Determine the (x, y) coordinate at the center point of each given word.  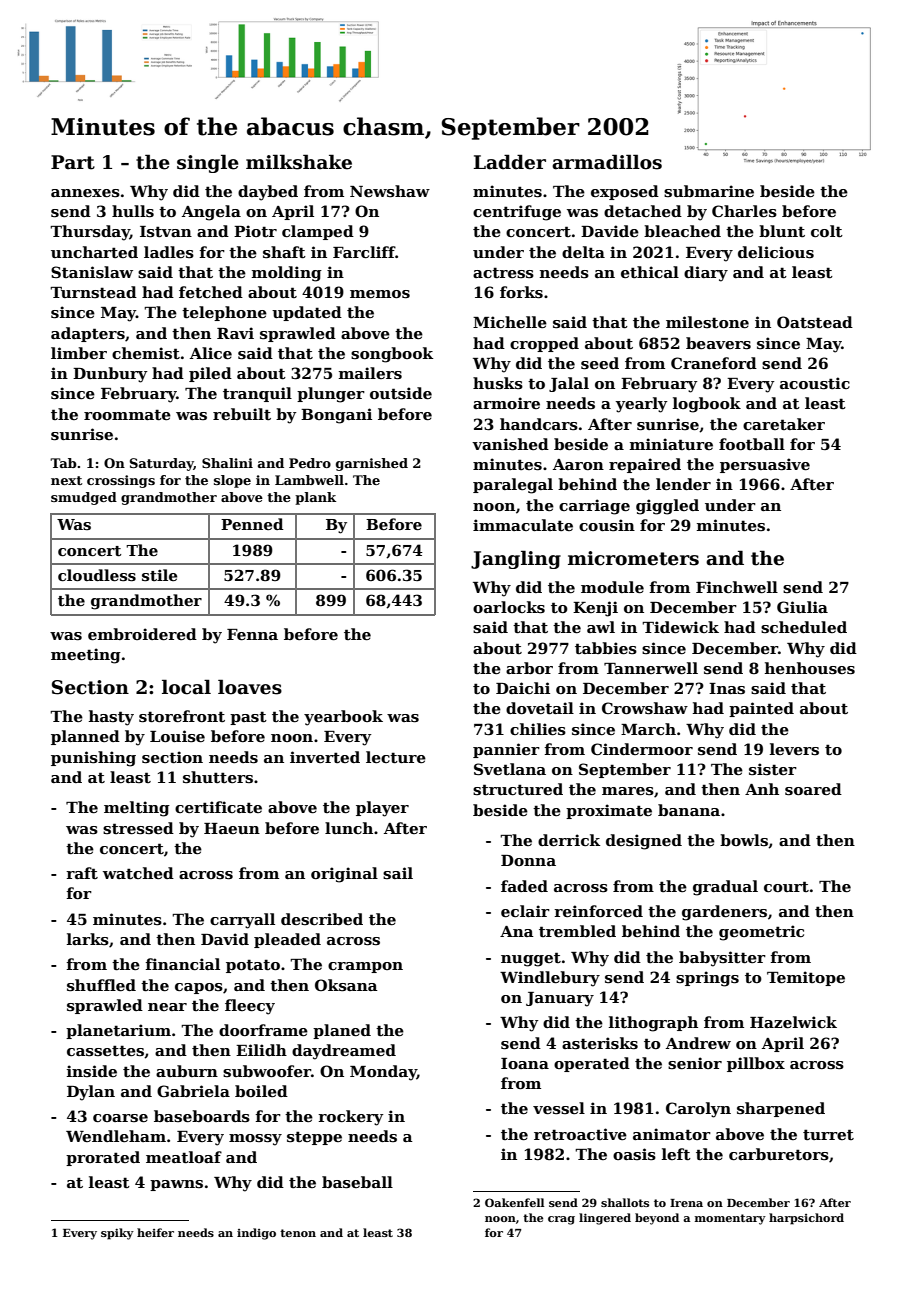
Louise (177, 736)
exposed (625, 192)
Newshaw (390, 191)
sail (398, 873)
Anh (762, 789)
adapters (88, 334)
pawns (176, 1185)
